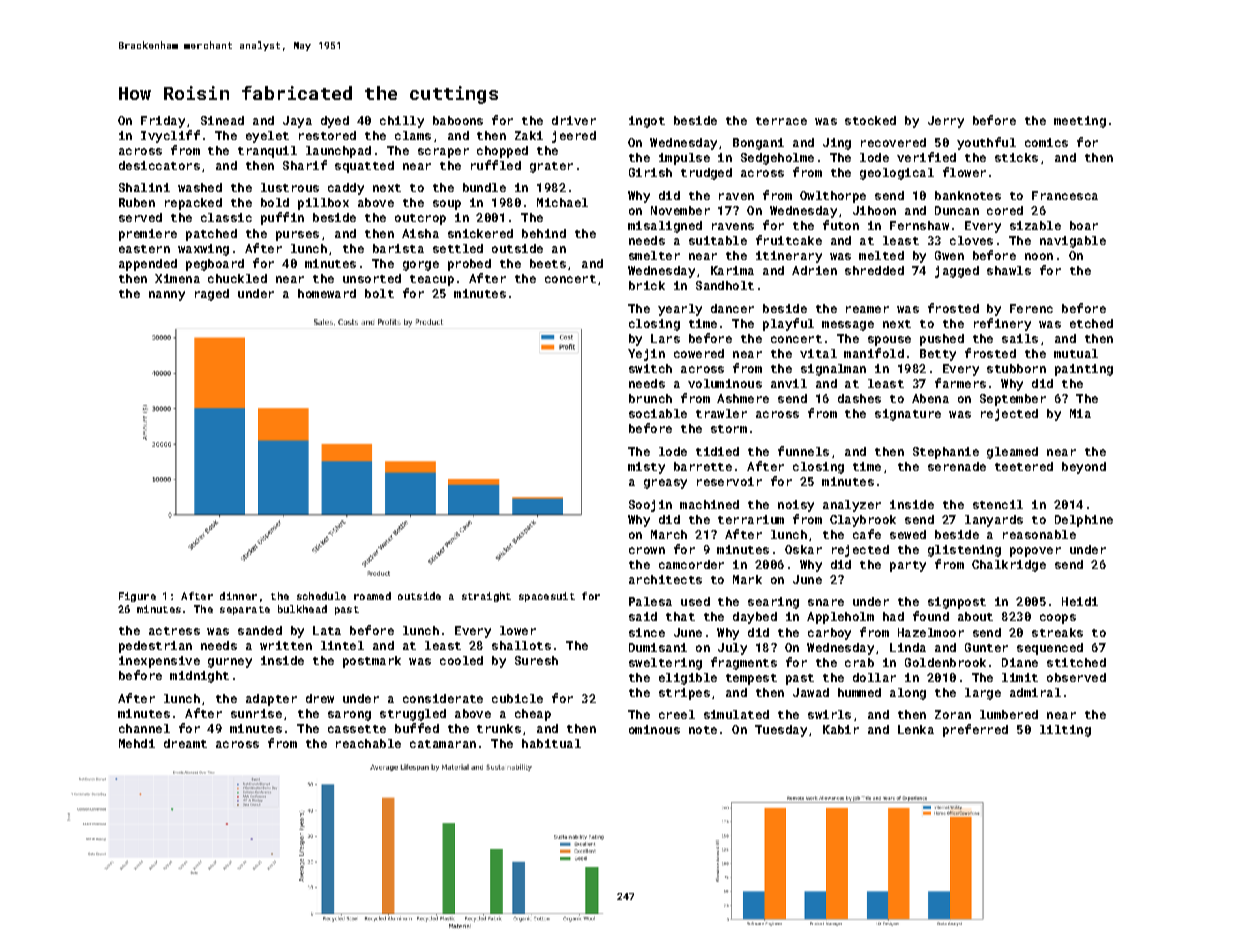  Describe the element at coordinates (536, 660) in the screenshot. I see `Suresh` at that location.
